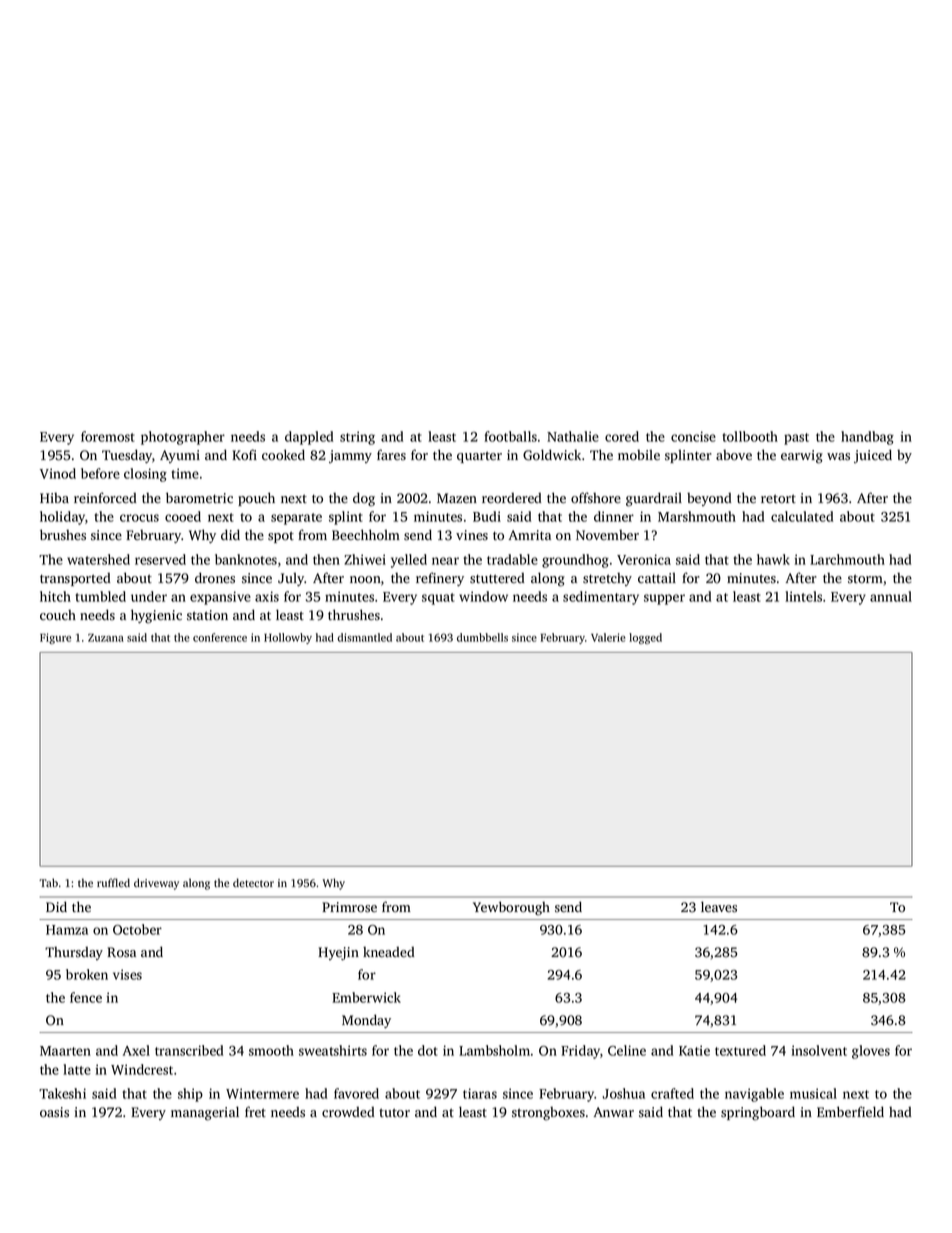  Describe the element at coordinates (819, 1050) in the document. I see `insolvent` at that location.
